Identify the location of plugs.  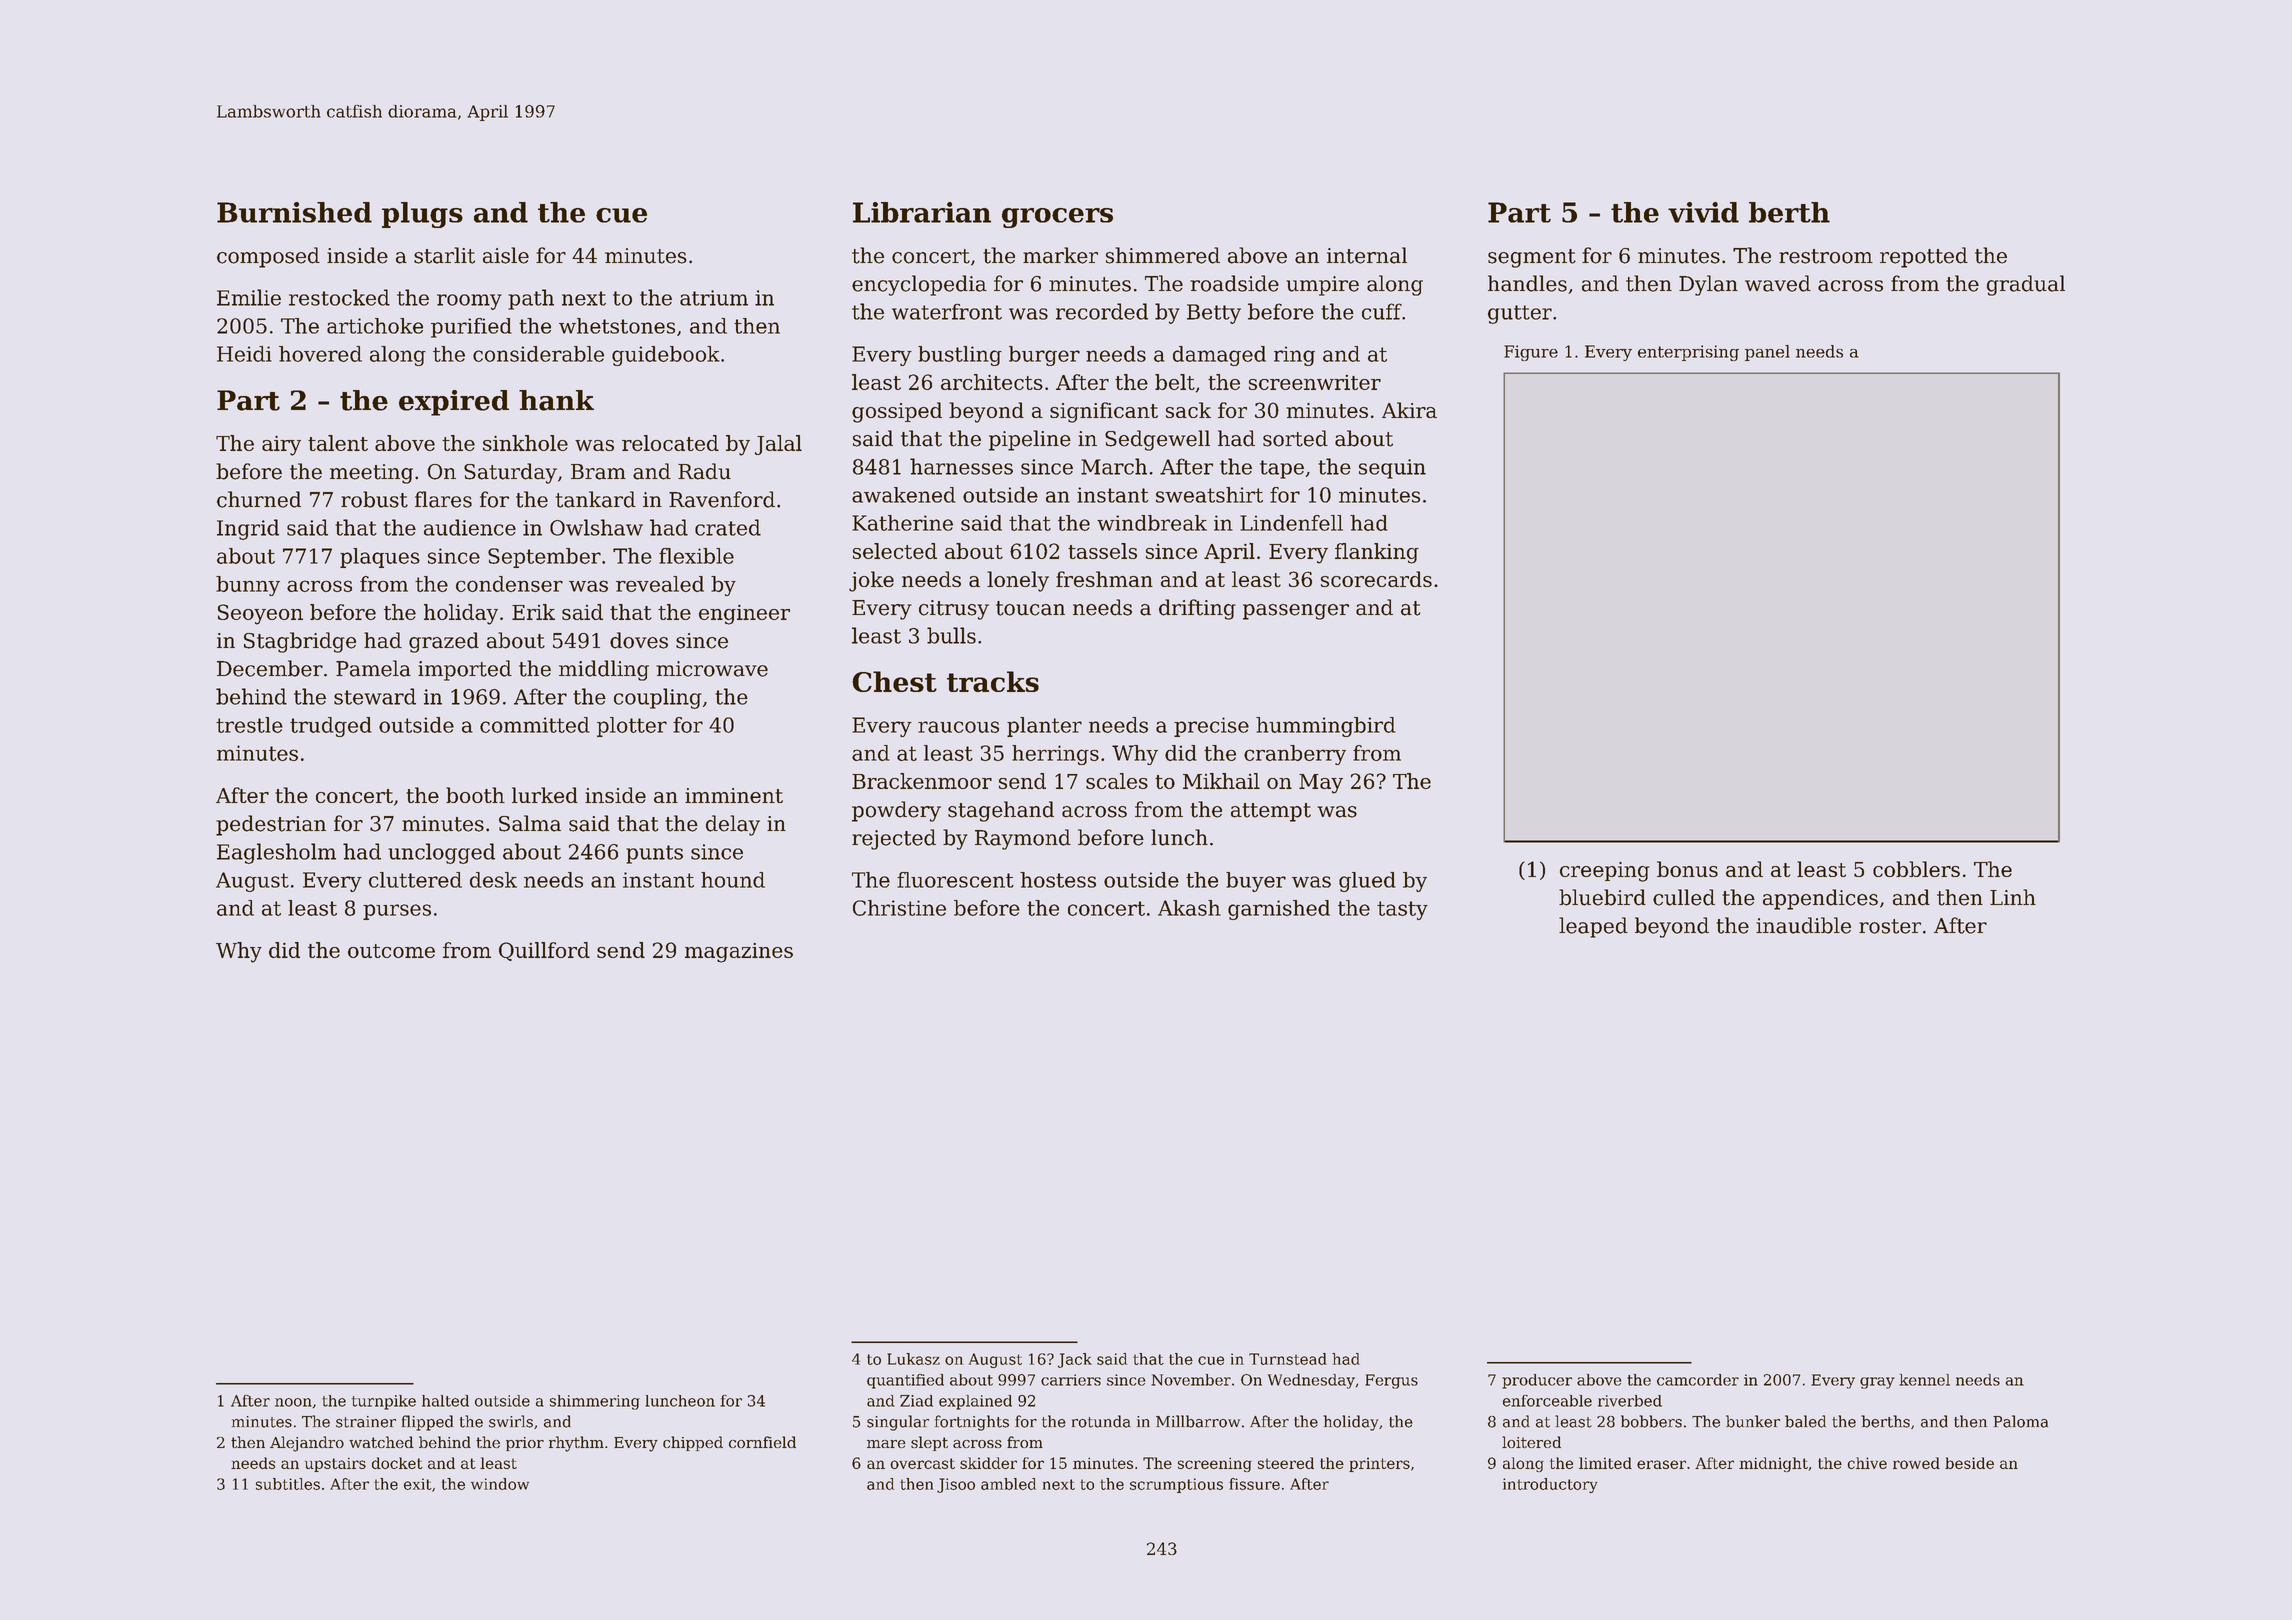
(422, 215).
